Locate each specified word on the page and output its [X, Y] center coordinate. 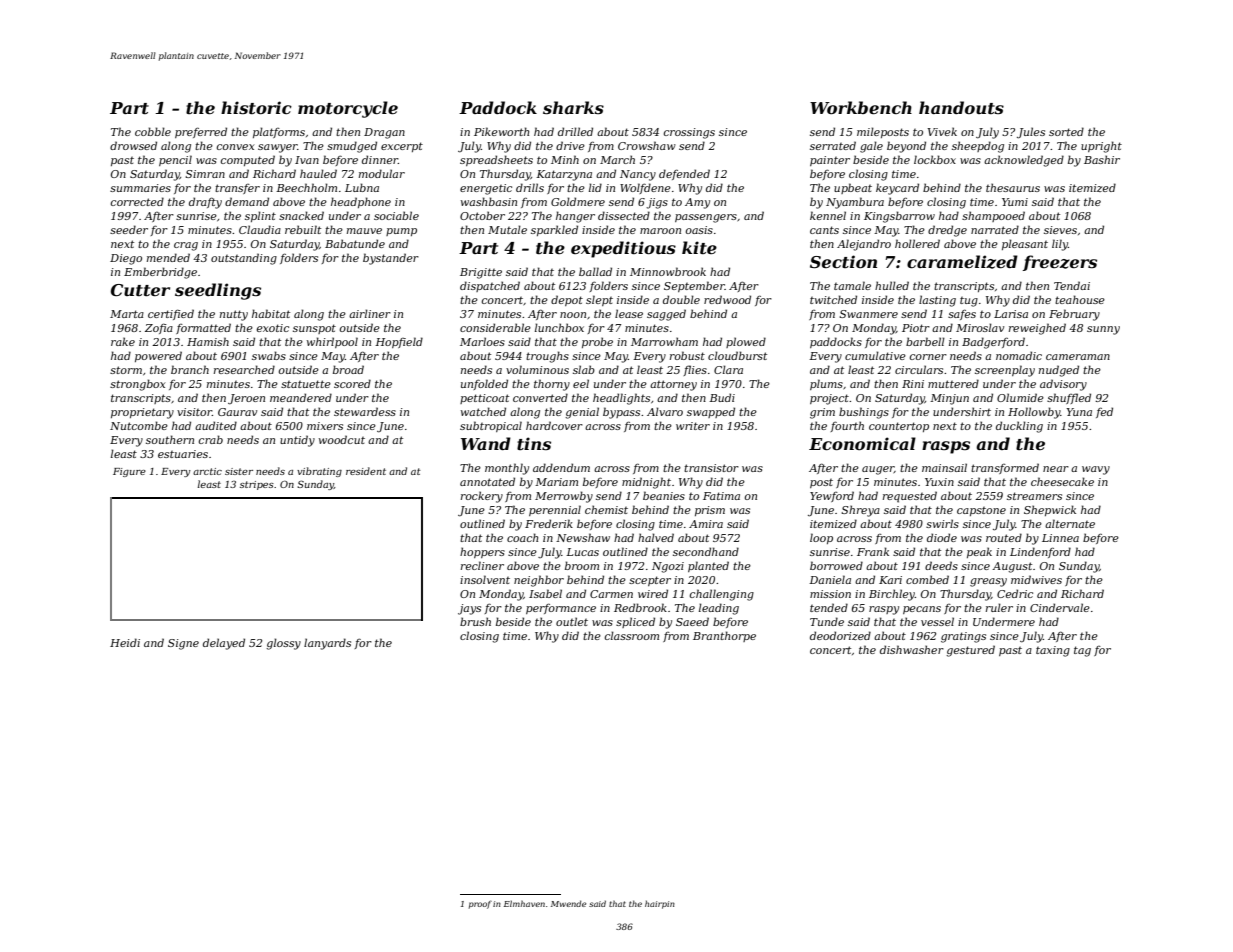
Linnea [1060, 538]
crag [186, 246]
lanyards [327, 644]
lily [1060, 245]
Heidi [125, 642]
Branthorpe [724, 636]
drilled [575, 131]
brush [475, 621]
